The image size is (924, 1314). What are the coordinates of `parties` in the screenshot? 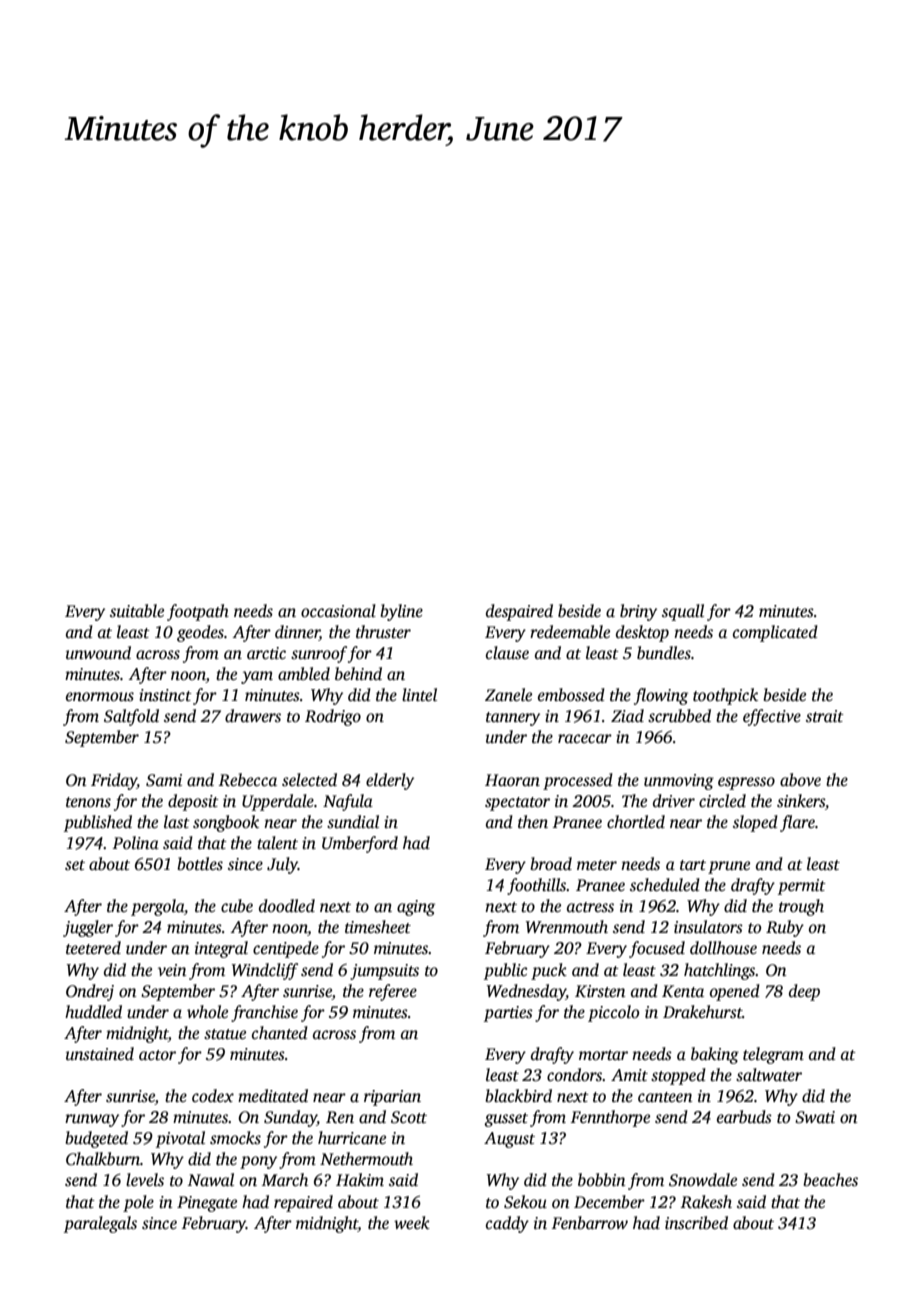 It's located at (508, 1014).
